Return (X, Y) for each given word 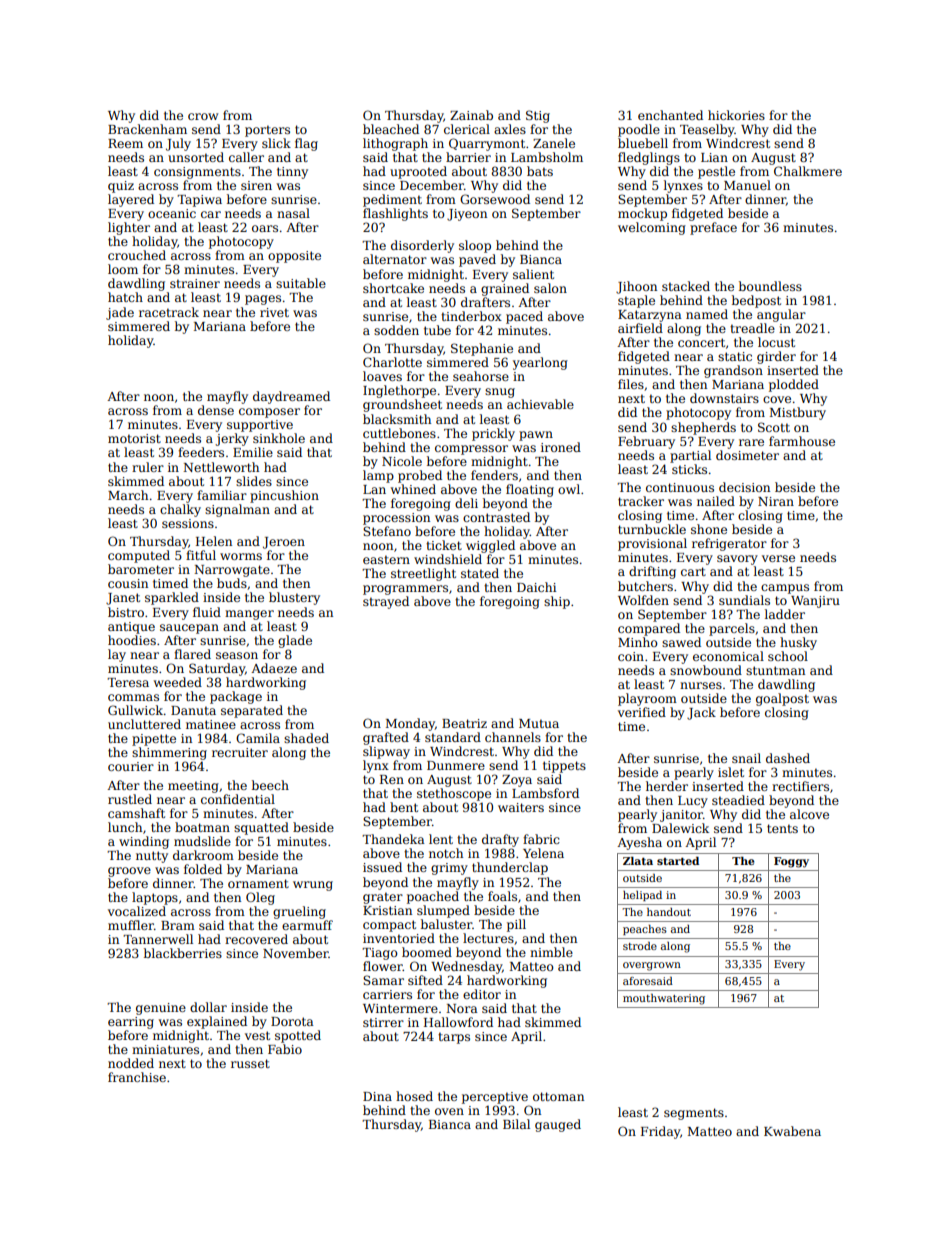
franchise (137, 1077)
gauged (558, 1125)
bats (540, 171)
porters (267, 131)
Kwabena (792, 1131)
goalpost (782, 699)
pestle (716, 172)
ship (557, 602)
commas (133, 697)
